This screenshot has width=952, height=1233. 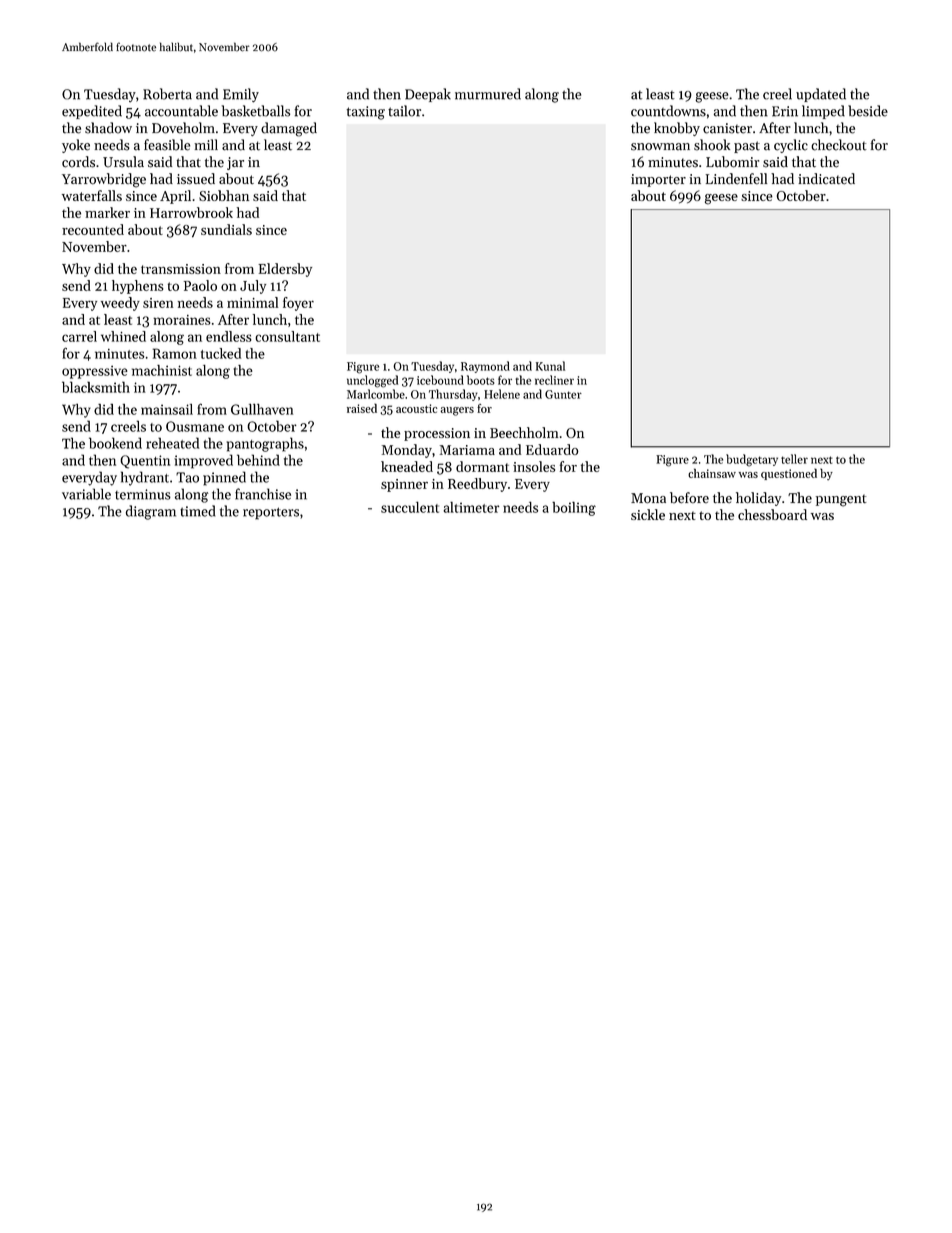 What do you see at coordinates (285, 270) in the screenshot?
I see `Eldersby` at bounding box center [285, 270].
